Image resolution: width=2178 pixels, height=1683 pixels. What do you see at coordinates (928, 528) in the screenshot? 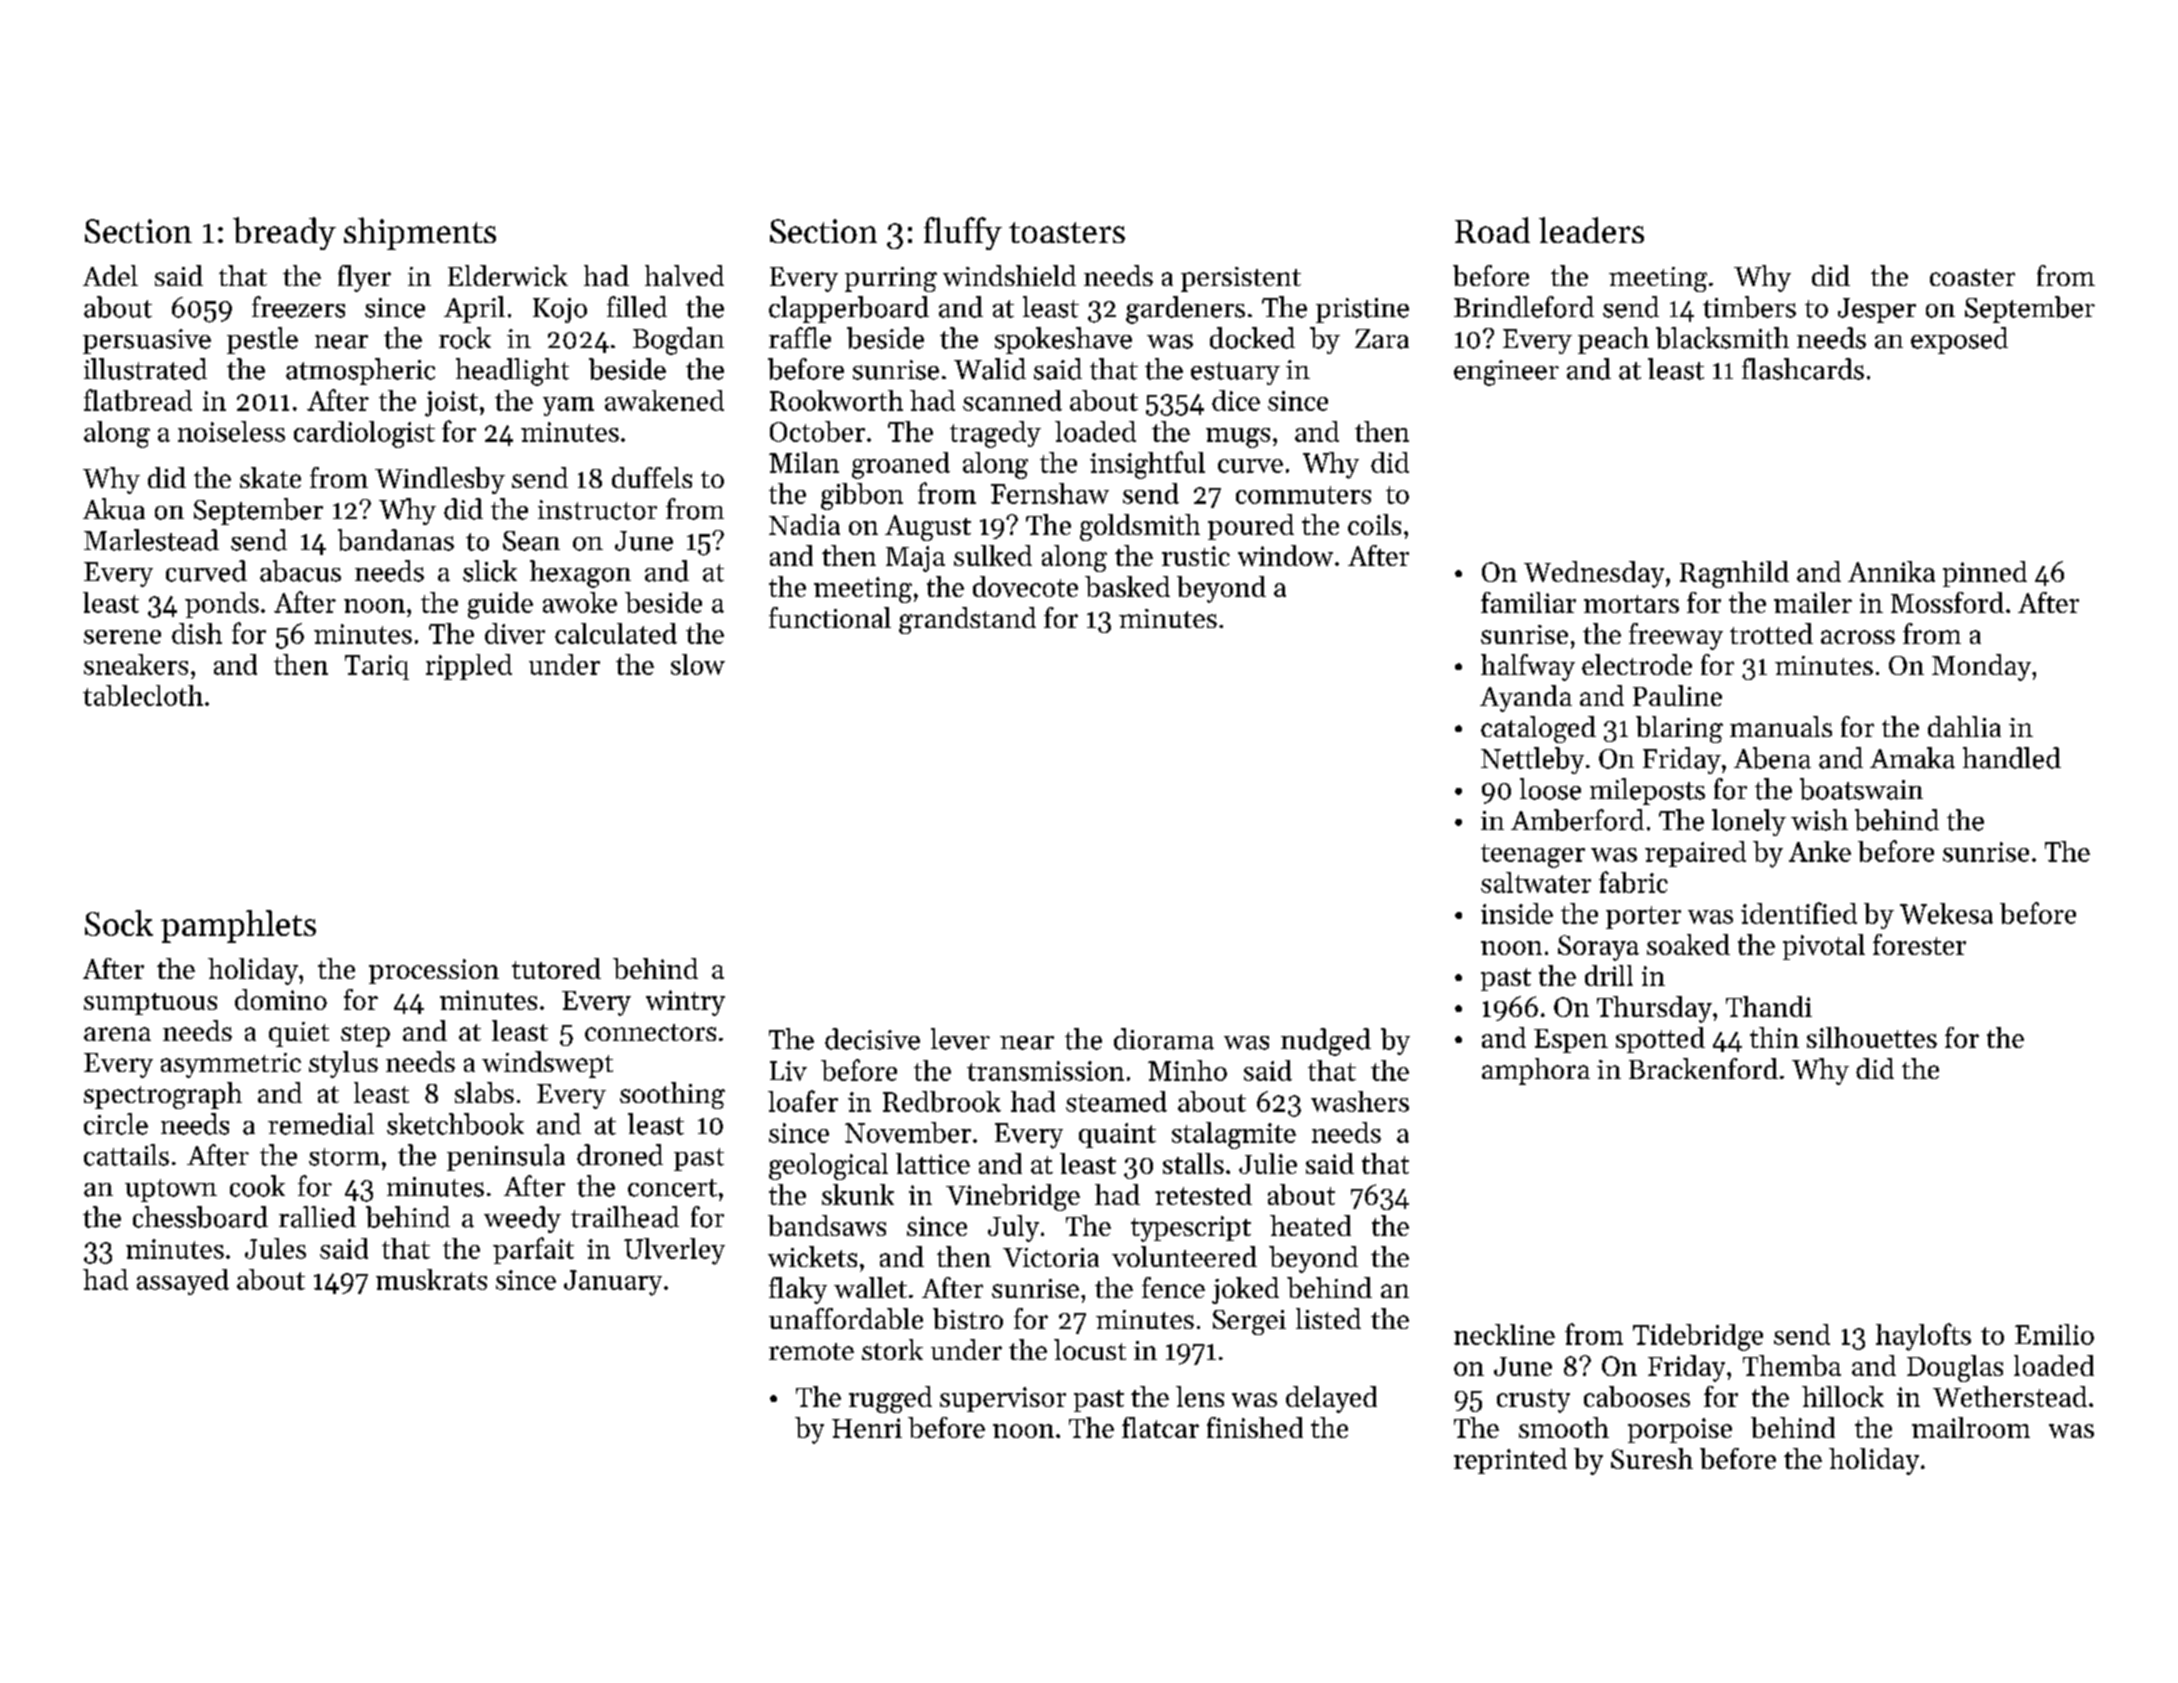
I see `August` at bounding box center [928, 528].
